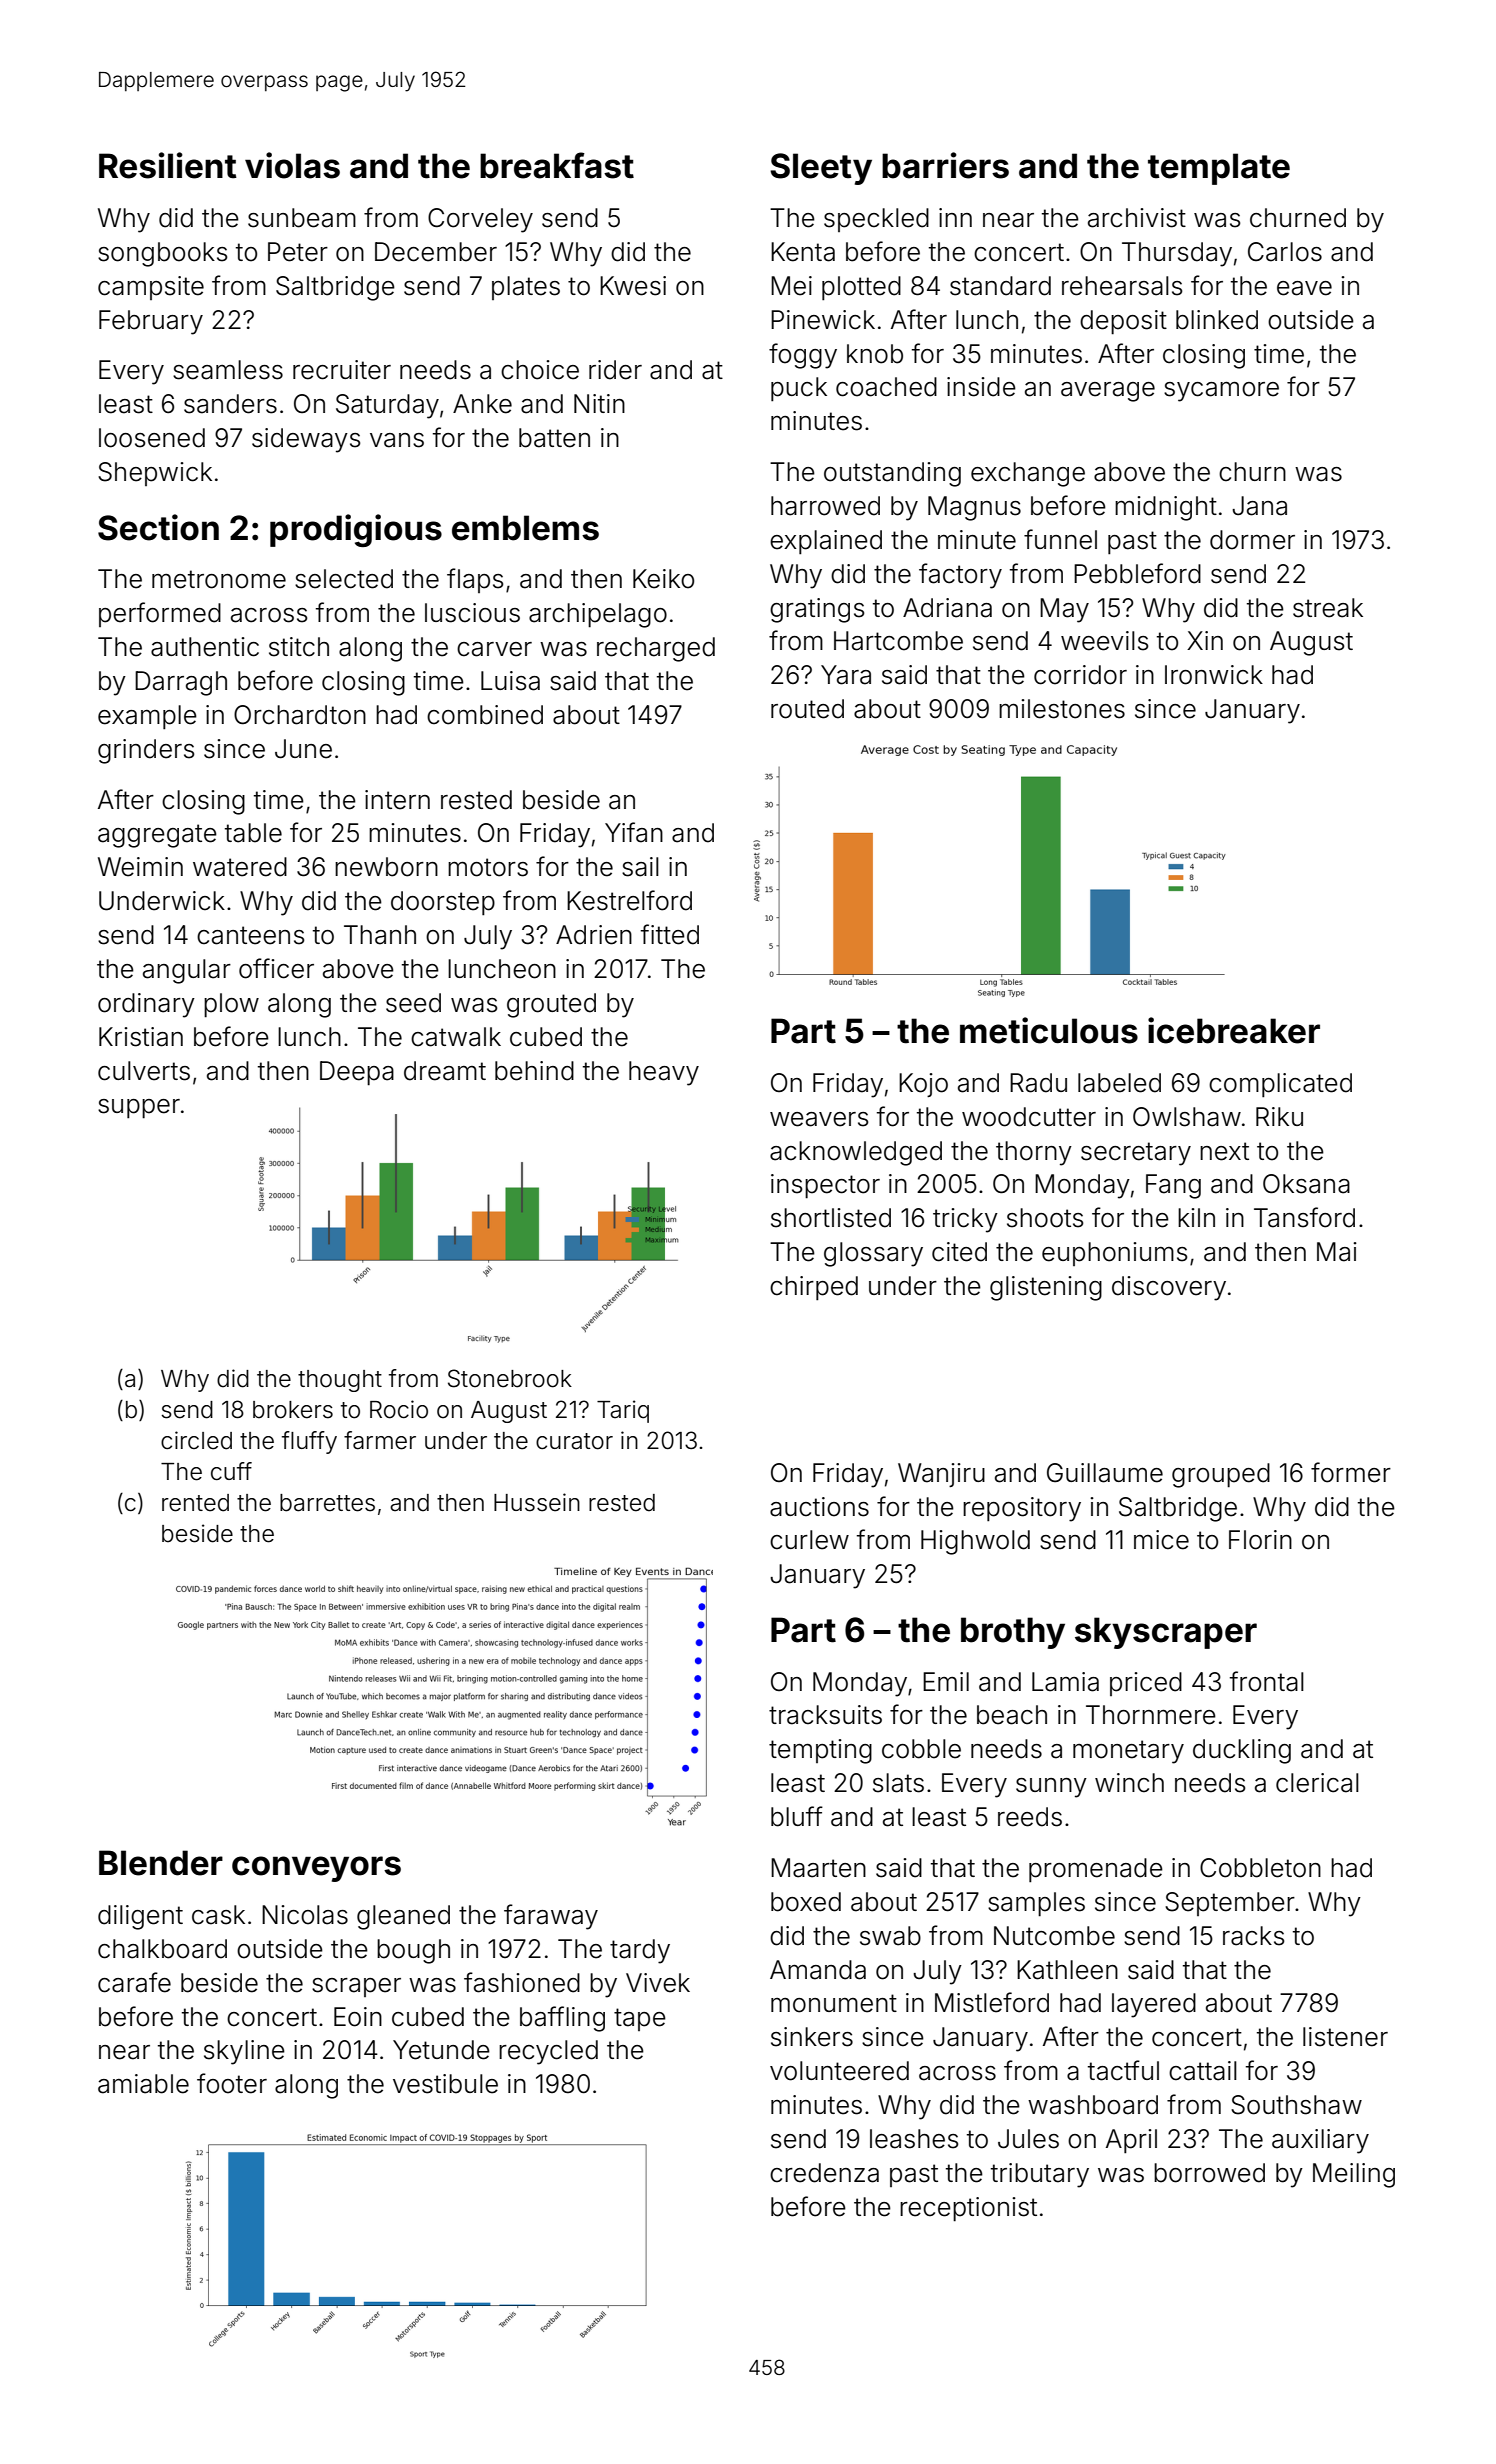  What do you see at coordinates (548, 2052) in the screenshot?
I see `recycled` at bounding box center [548, 2052].
